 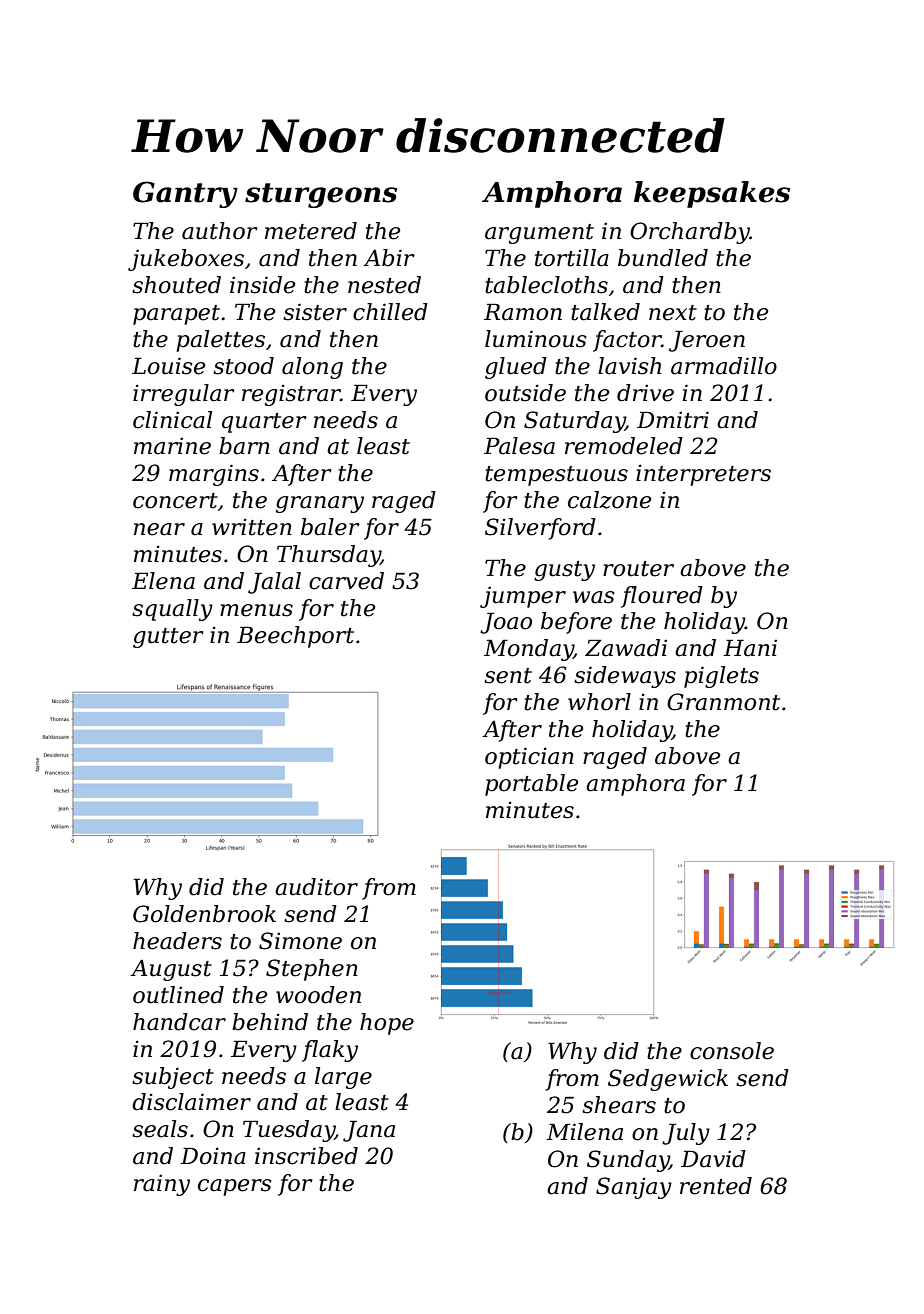 What do you see at coordinates (724, 366) in the document?
I see `armadillo` at bounding box center [724, 366].
